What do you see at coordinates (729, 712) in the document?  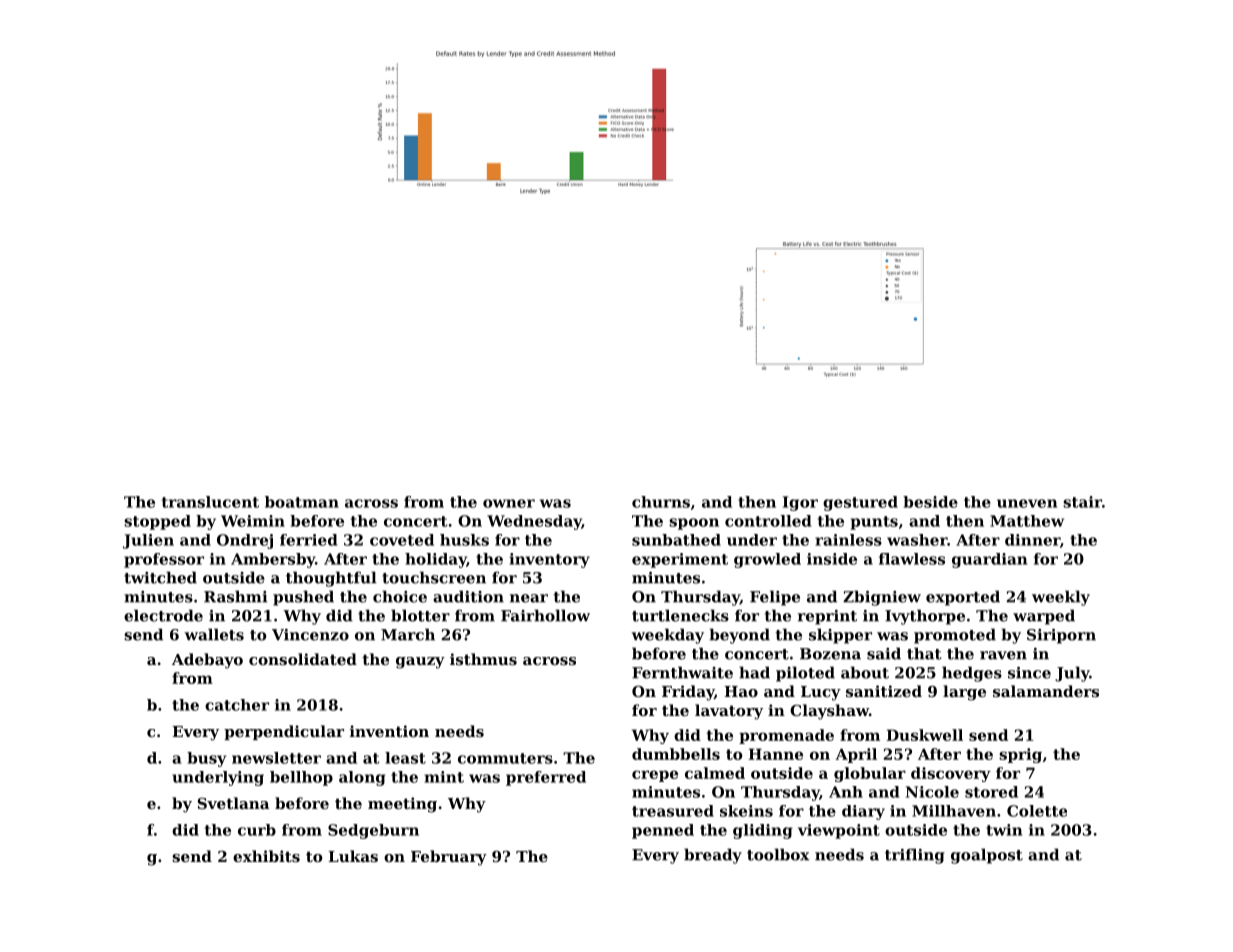 I see `lavatory` at bounding box center [729, 712].
